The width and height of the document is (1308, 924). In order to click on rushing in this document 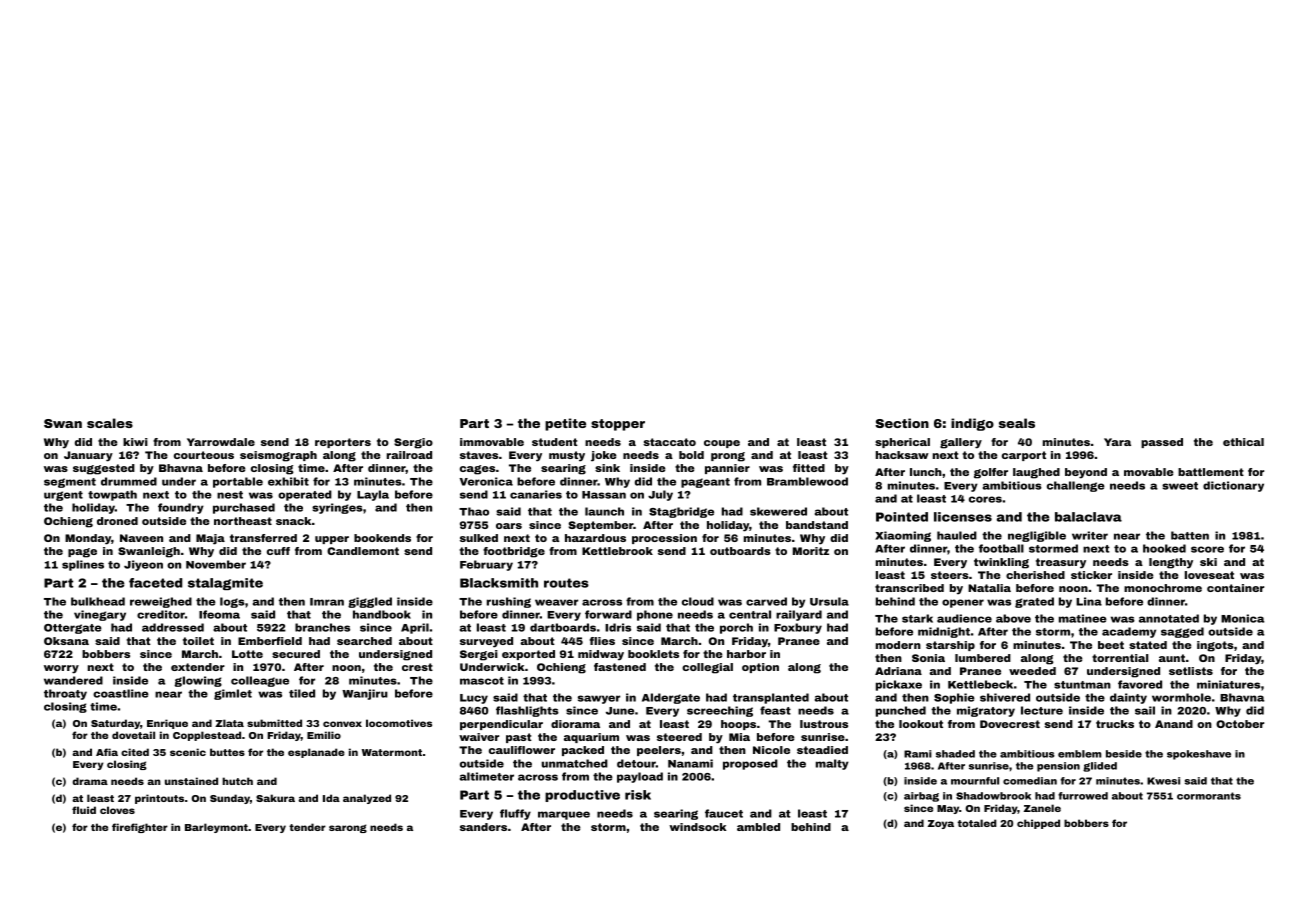, I will do `click(509, 602)`.
